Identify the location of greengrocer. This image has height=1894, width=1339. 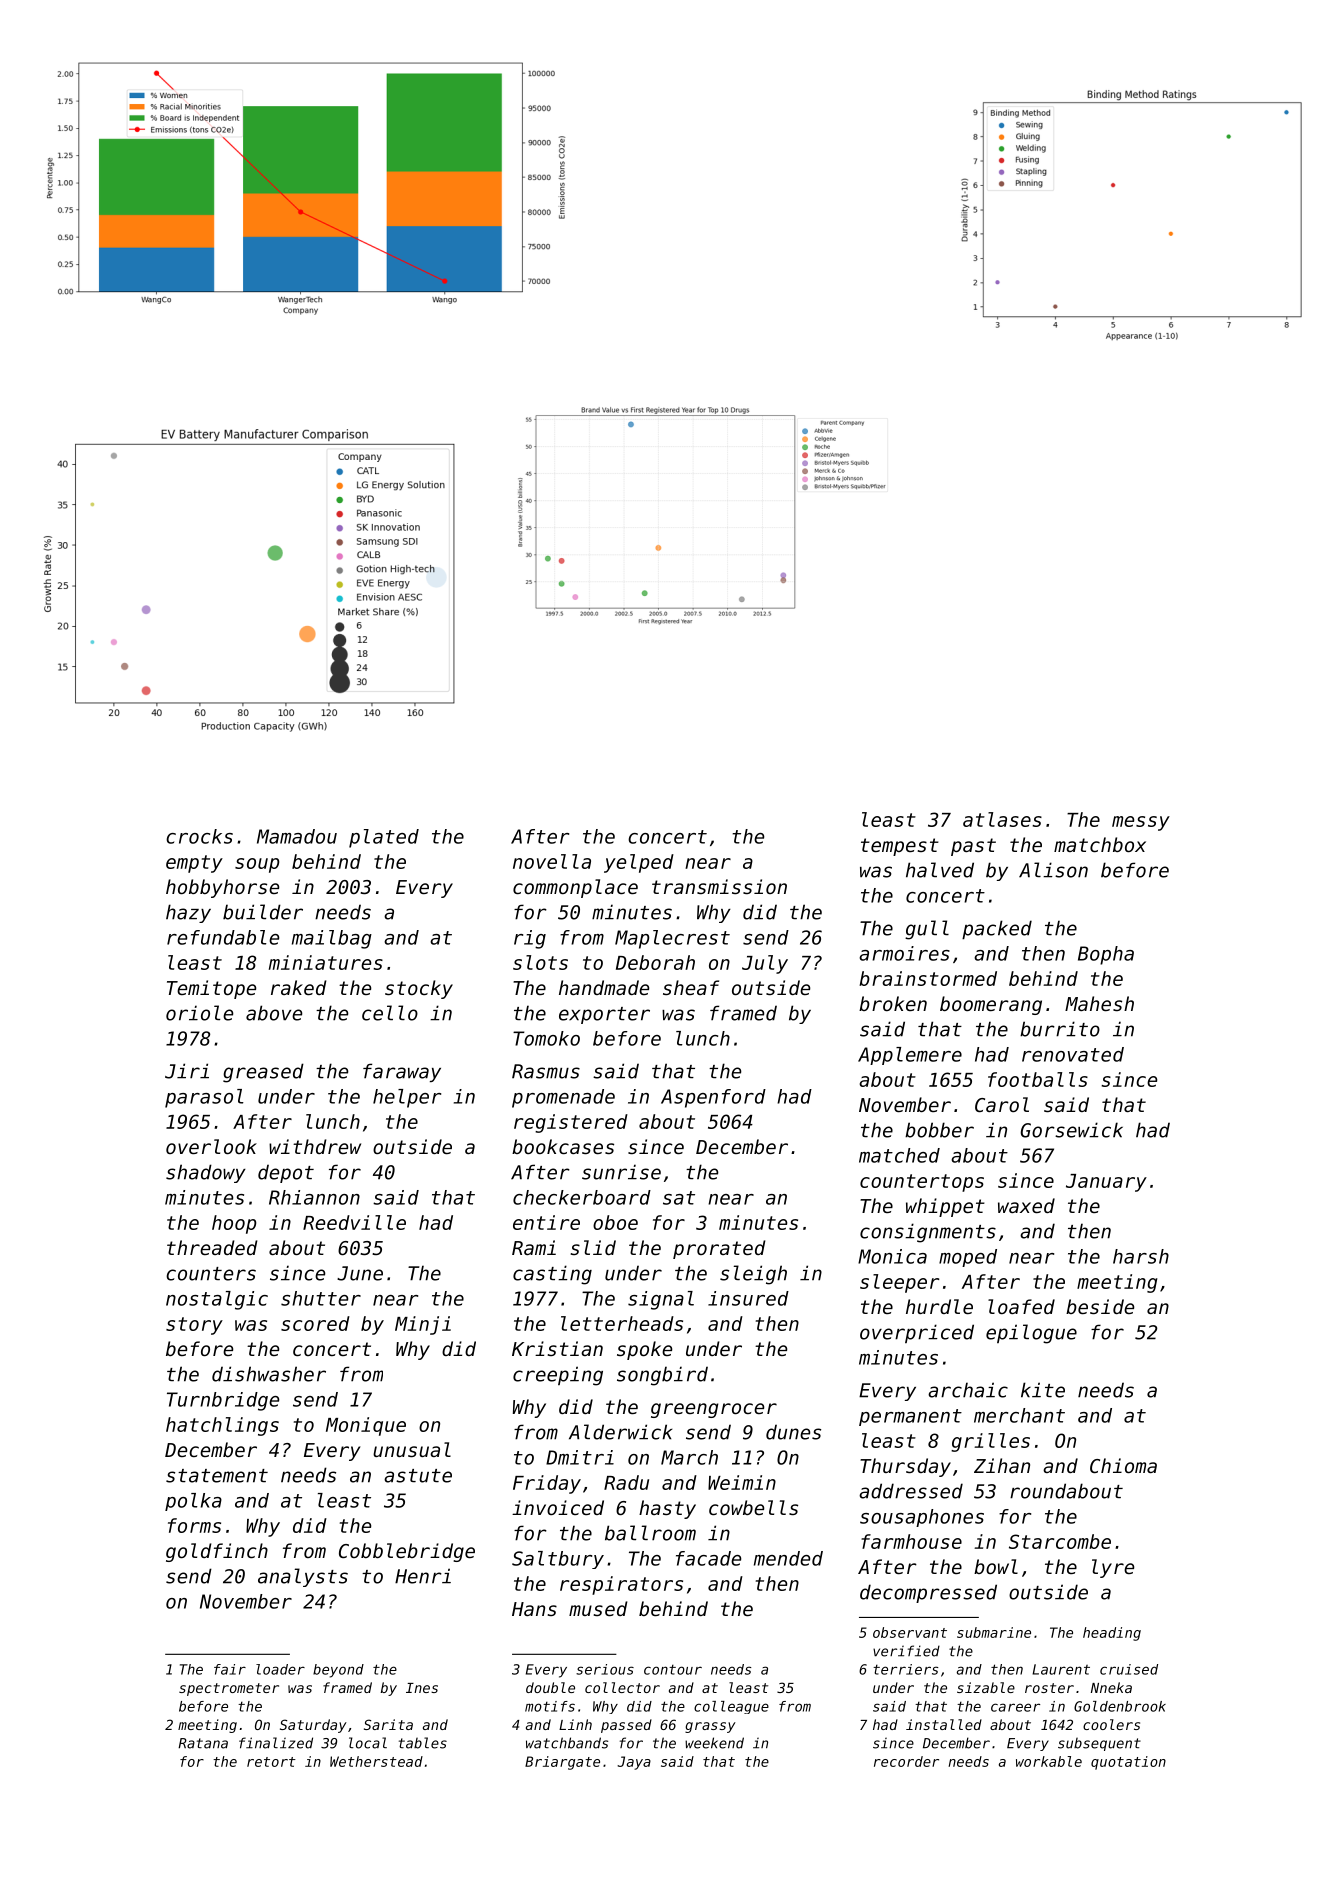
(714, 1410).
